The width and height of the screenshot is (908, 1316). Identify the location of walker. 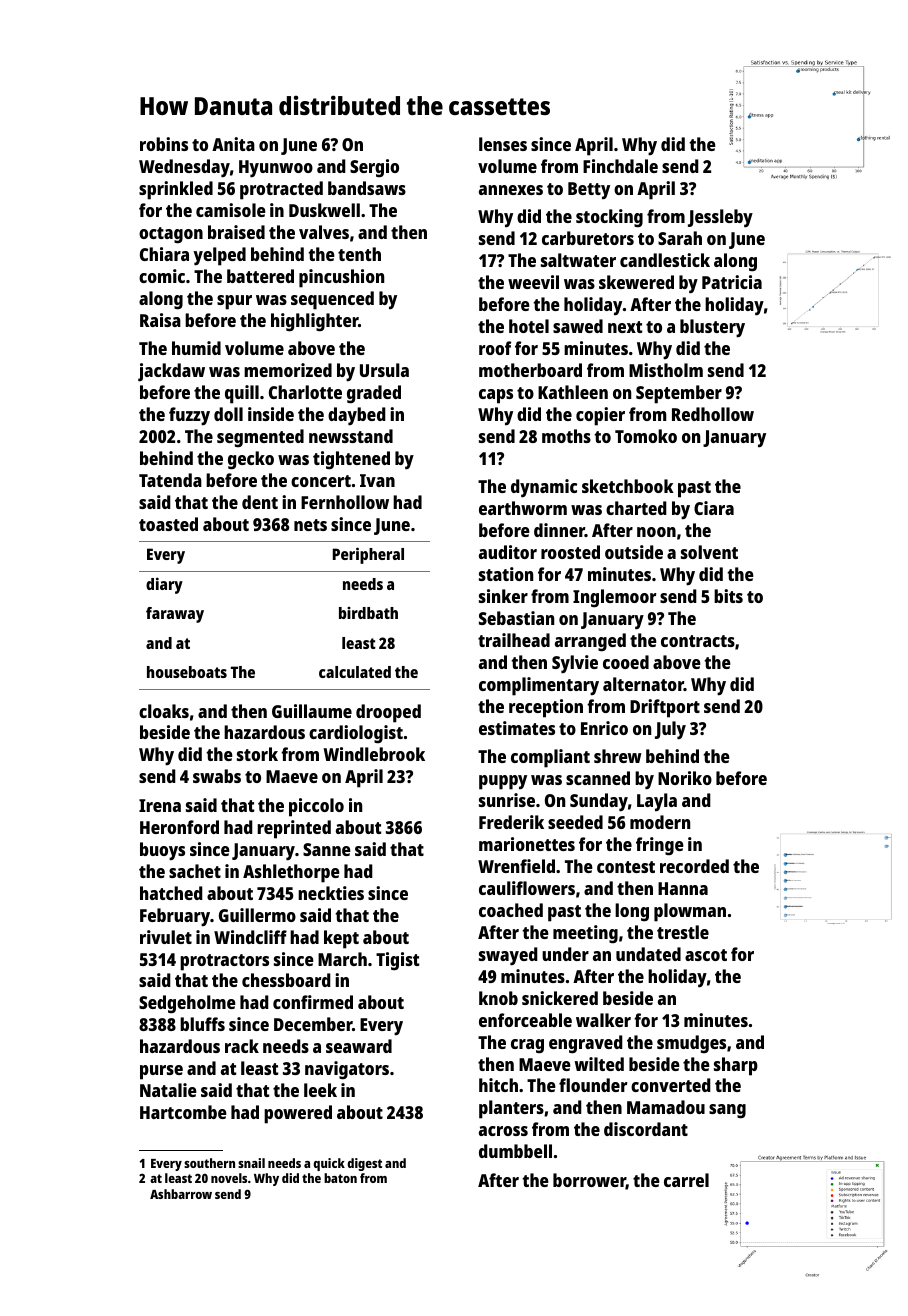
(603, 1020).
